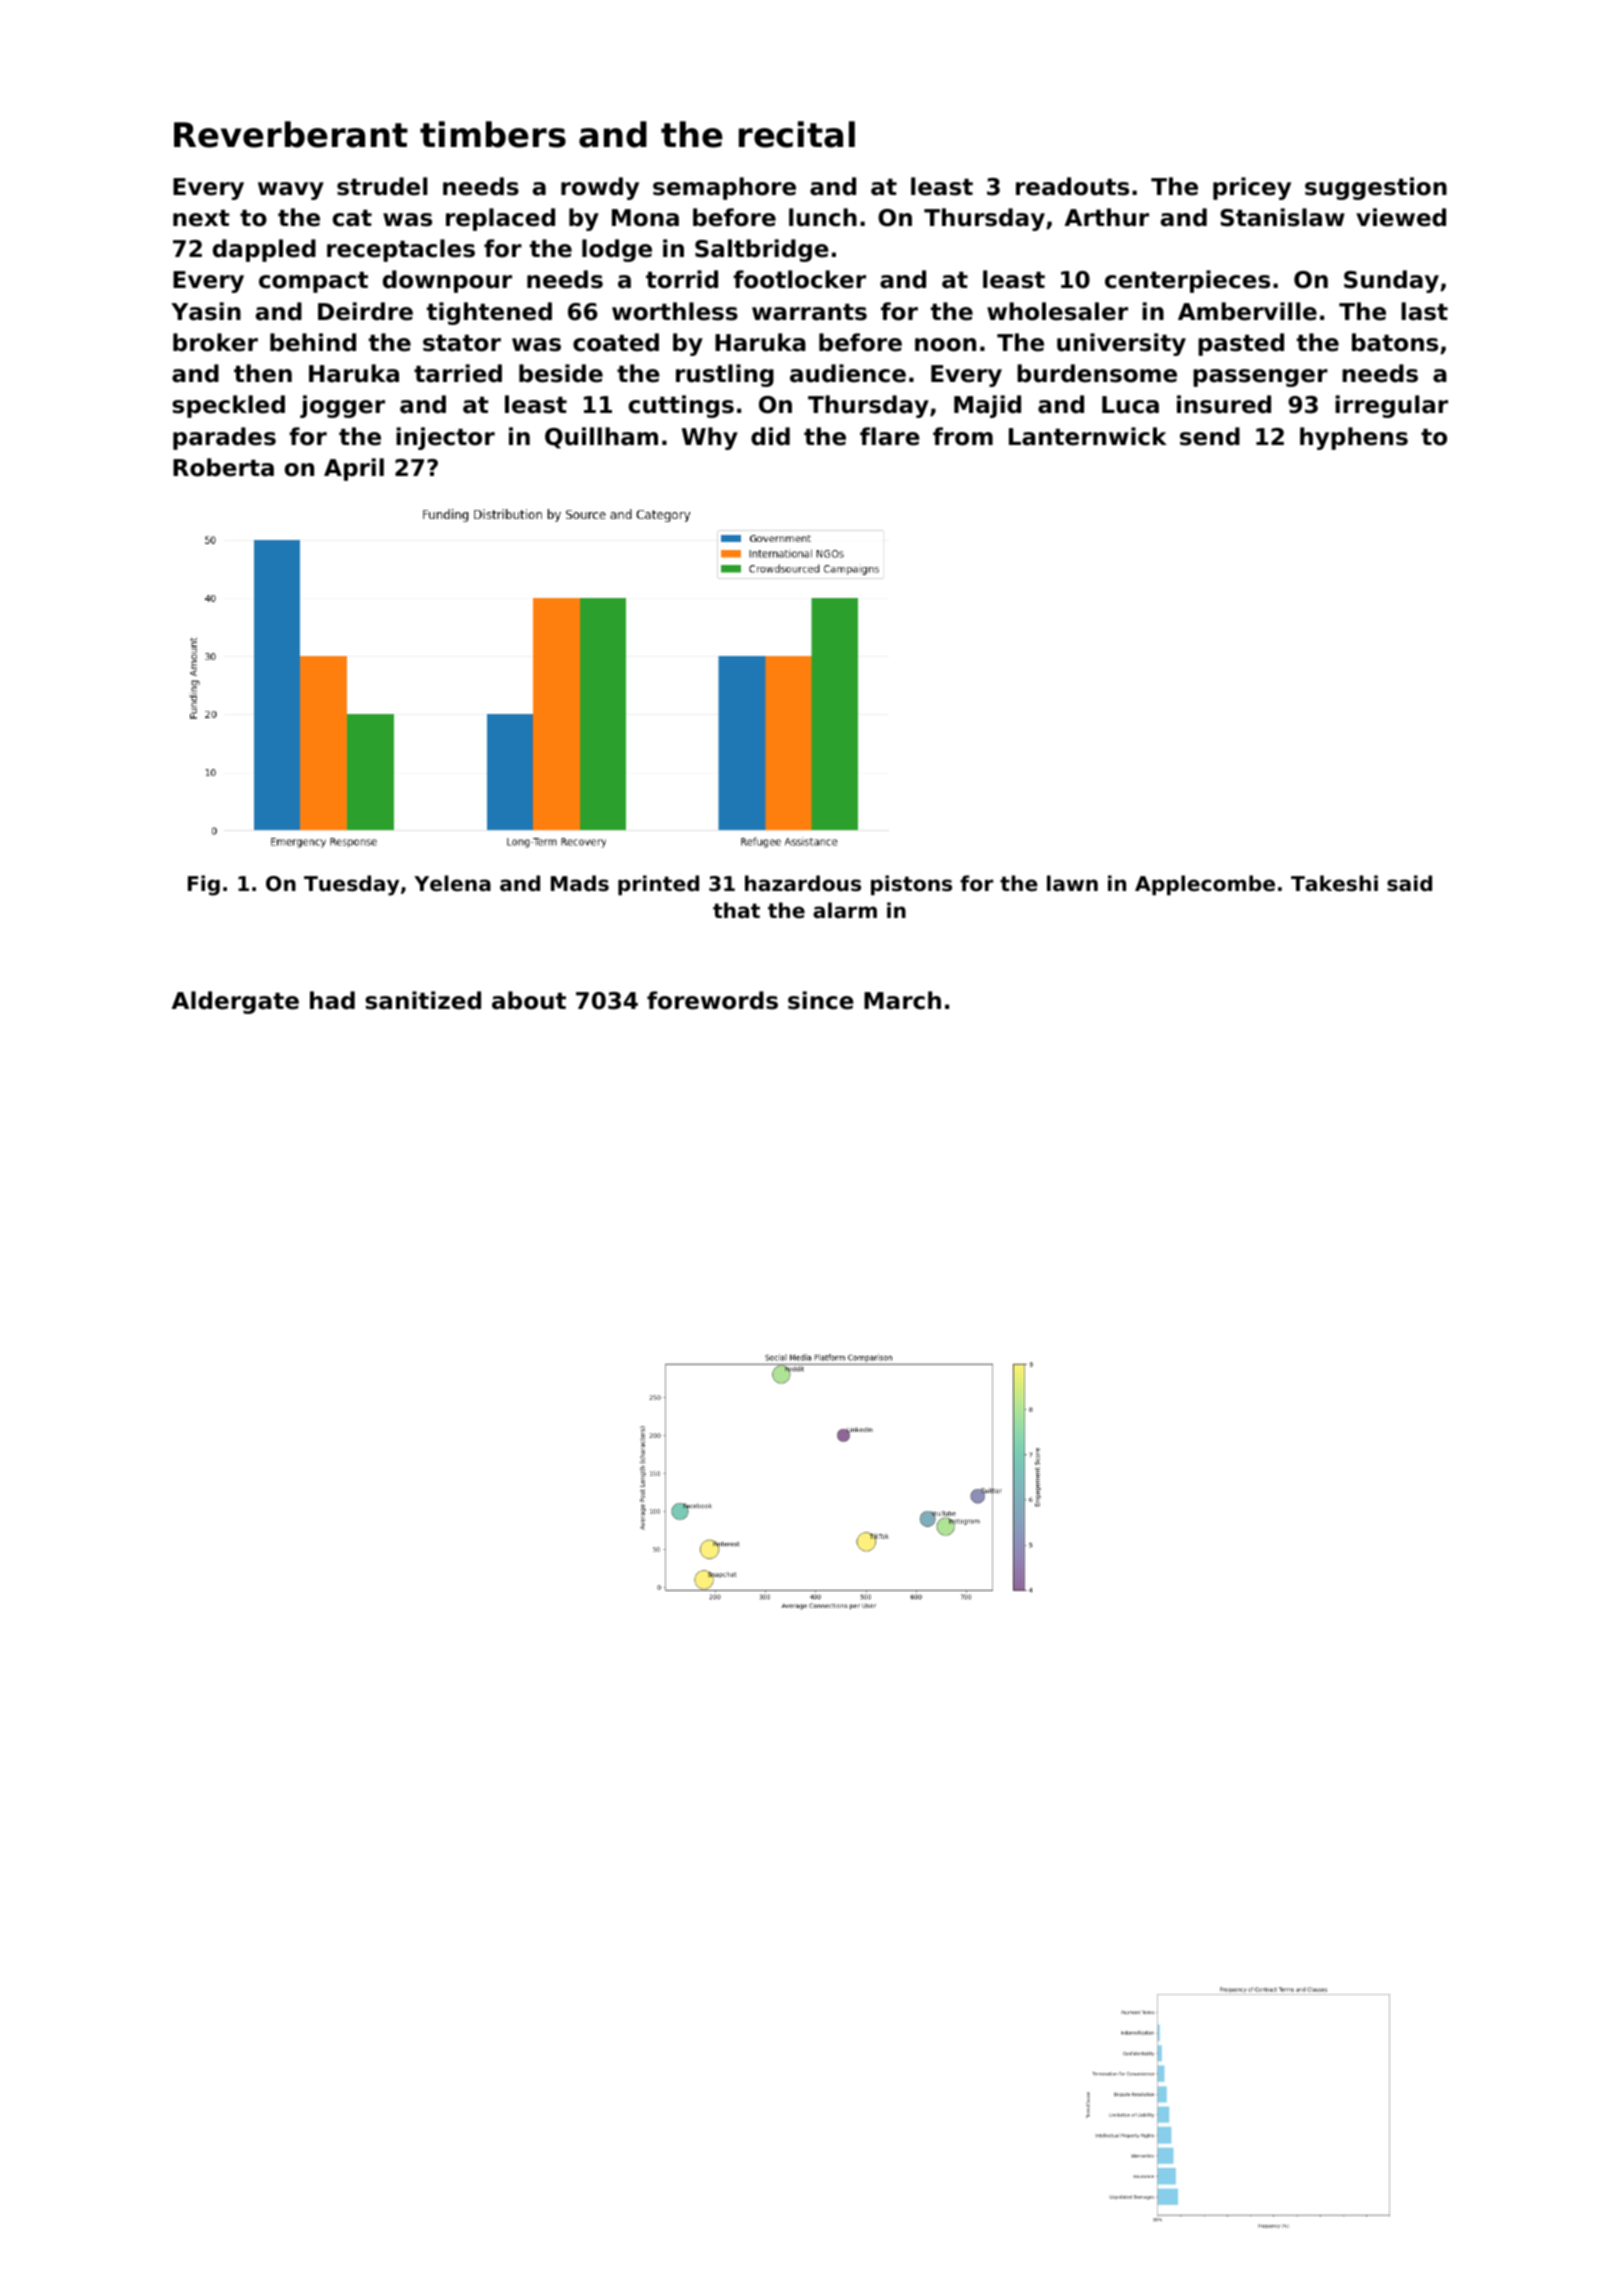 The width and height of the screenshot is (1620, 2292). Describe the element at coordinates (452, 883) in the screenshot. I see `Yelena` at that location.
